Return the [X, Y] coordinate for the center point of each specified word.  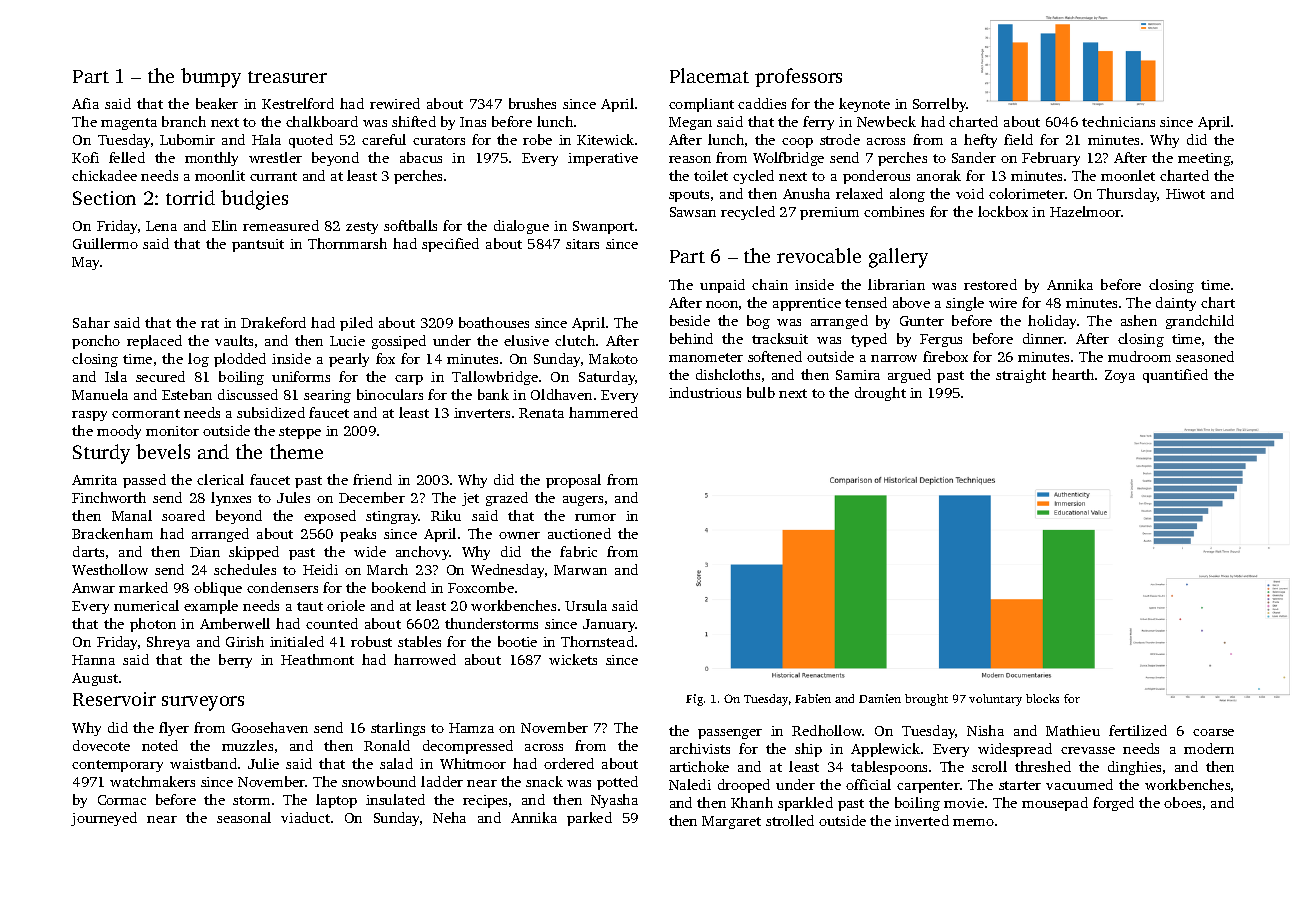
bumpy [211, 78]
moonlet [1128, 175]
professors [798, 77]
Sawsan [693, 212]
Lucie [347, 341]
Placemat [709, 75]
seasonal [244, 817]
